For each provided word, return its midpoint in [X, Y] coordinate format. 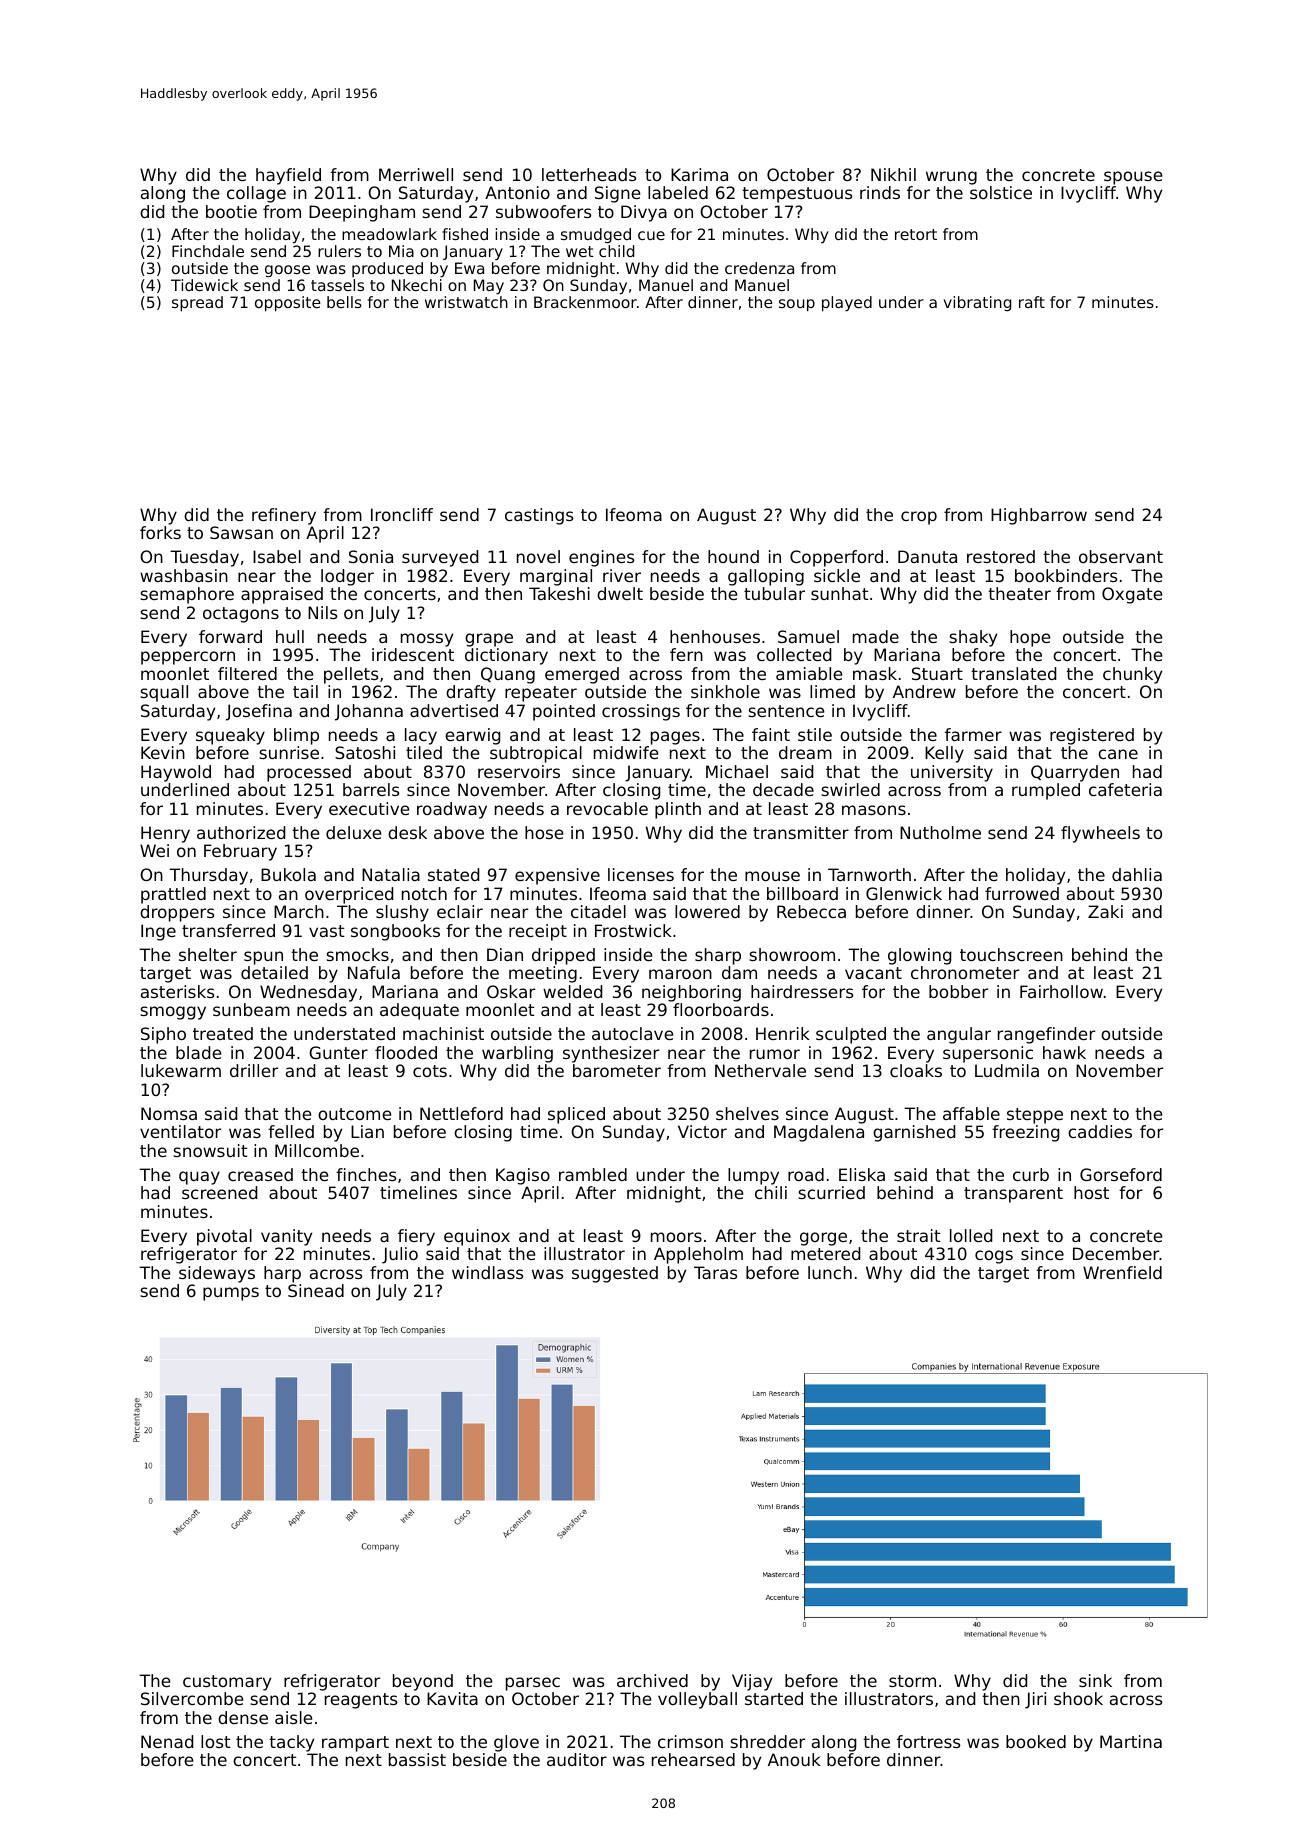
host [1091, 1192]
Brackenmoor [585, 302]
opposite [288, 304]
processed [309, 773]
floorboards [721, 1009]
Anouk [794, 1759]
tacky [291, 1743]
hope [1030, 638]
